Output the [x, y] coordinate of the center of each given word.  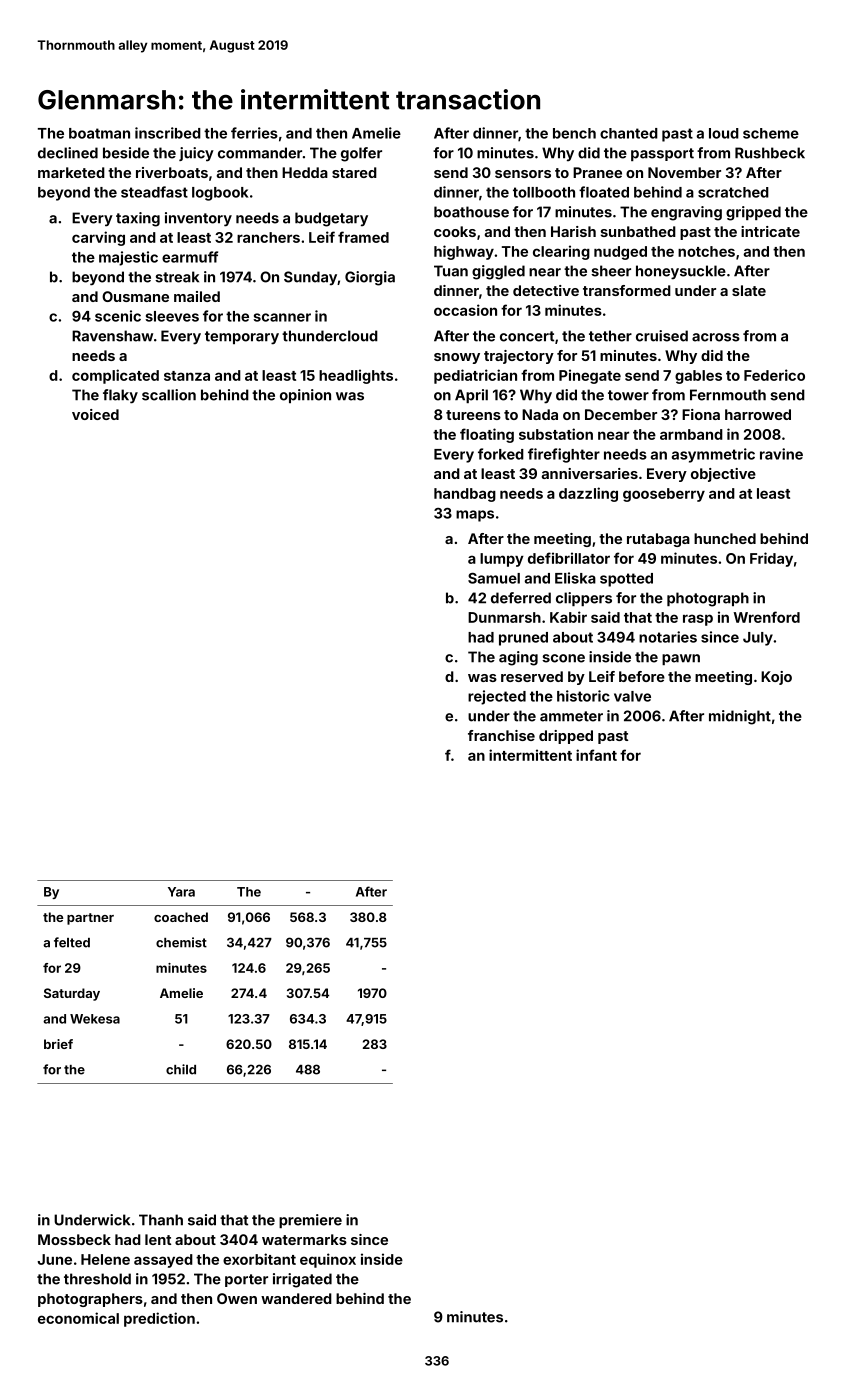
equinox [328, 1260]
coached [181, 917]
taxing [138, 219]
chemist [181, 942]
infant [596, 755]
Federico [774, 375]
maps [475, 516]
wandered [296, 1298]
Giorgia [370, 278]
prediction [159, 1319]
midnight [740, 717]
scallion [169, 395]
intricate [770, 231]
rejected [497, 697]
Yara [181, 892]
